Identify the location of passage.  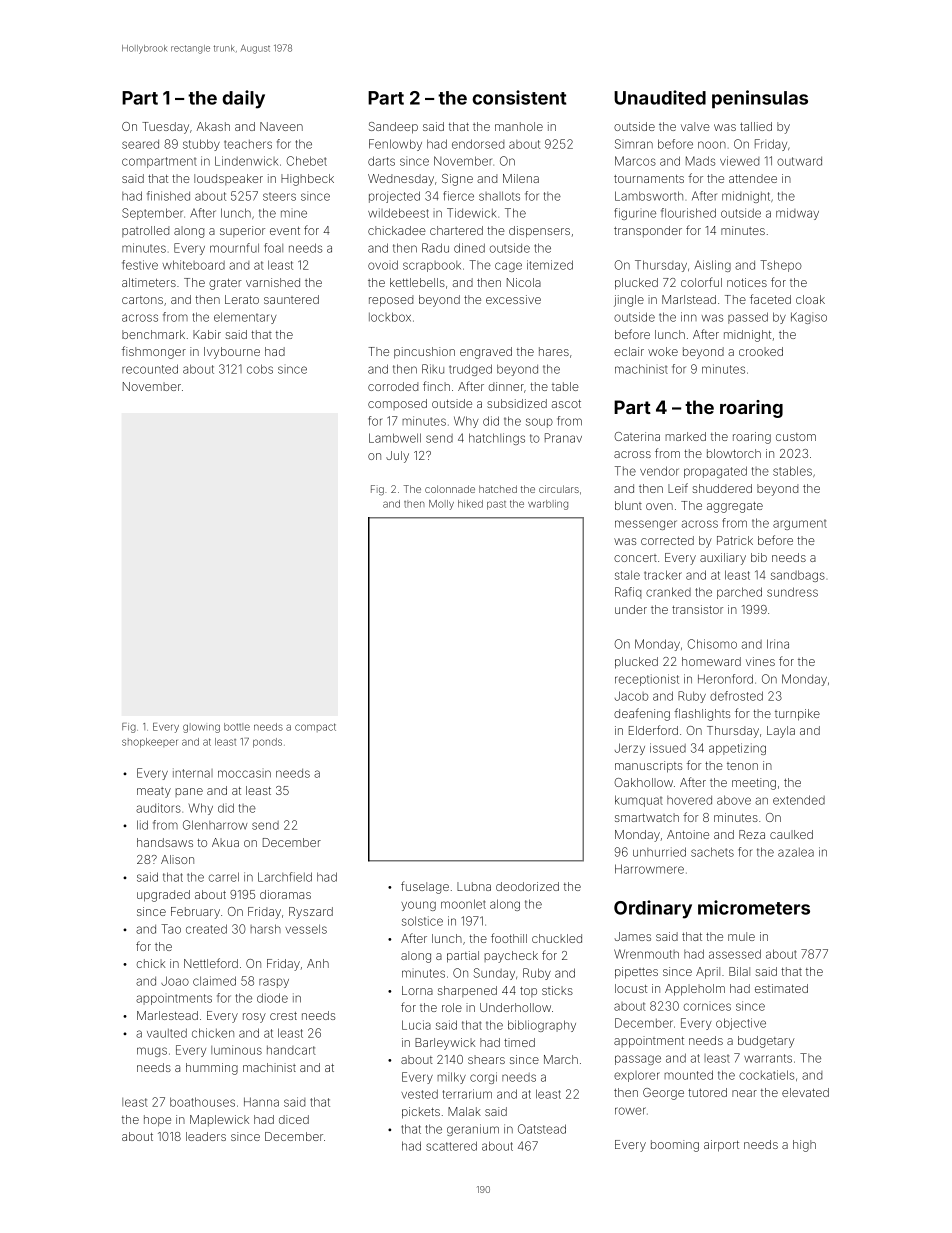
(638, 1060).
